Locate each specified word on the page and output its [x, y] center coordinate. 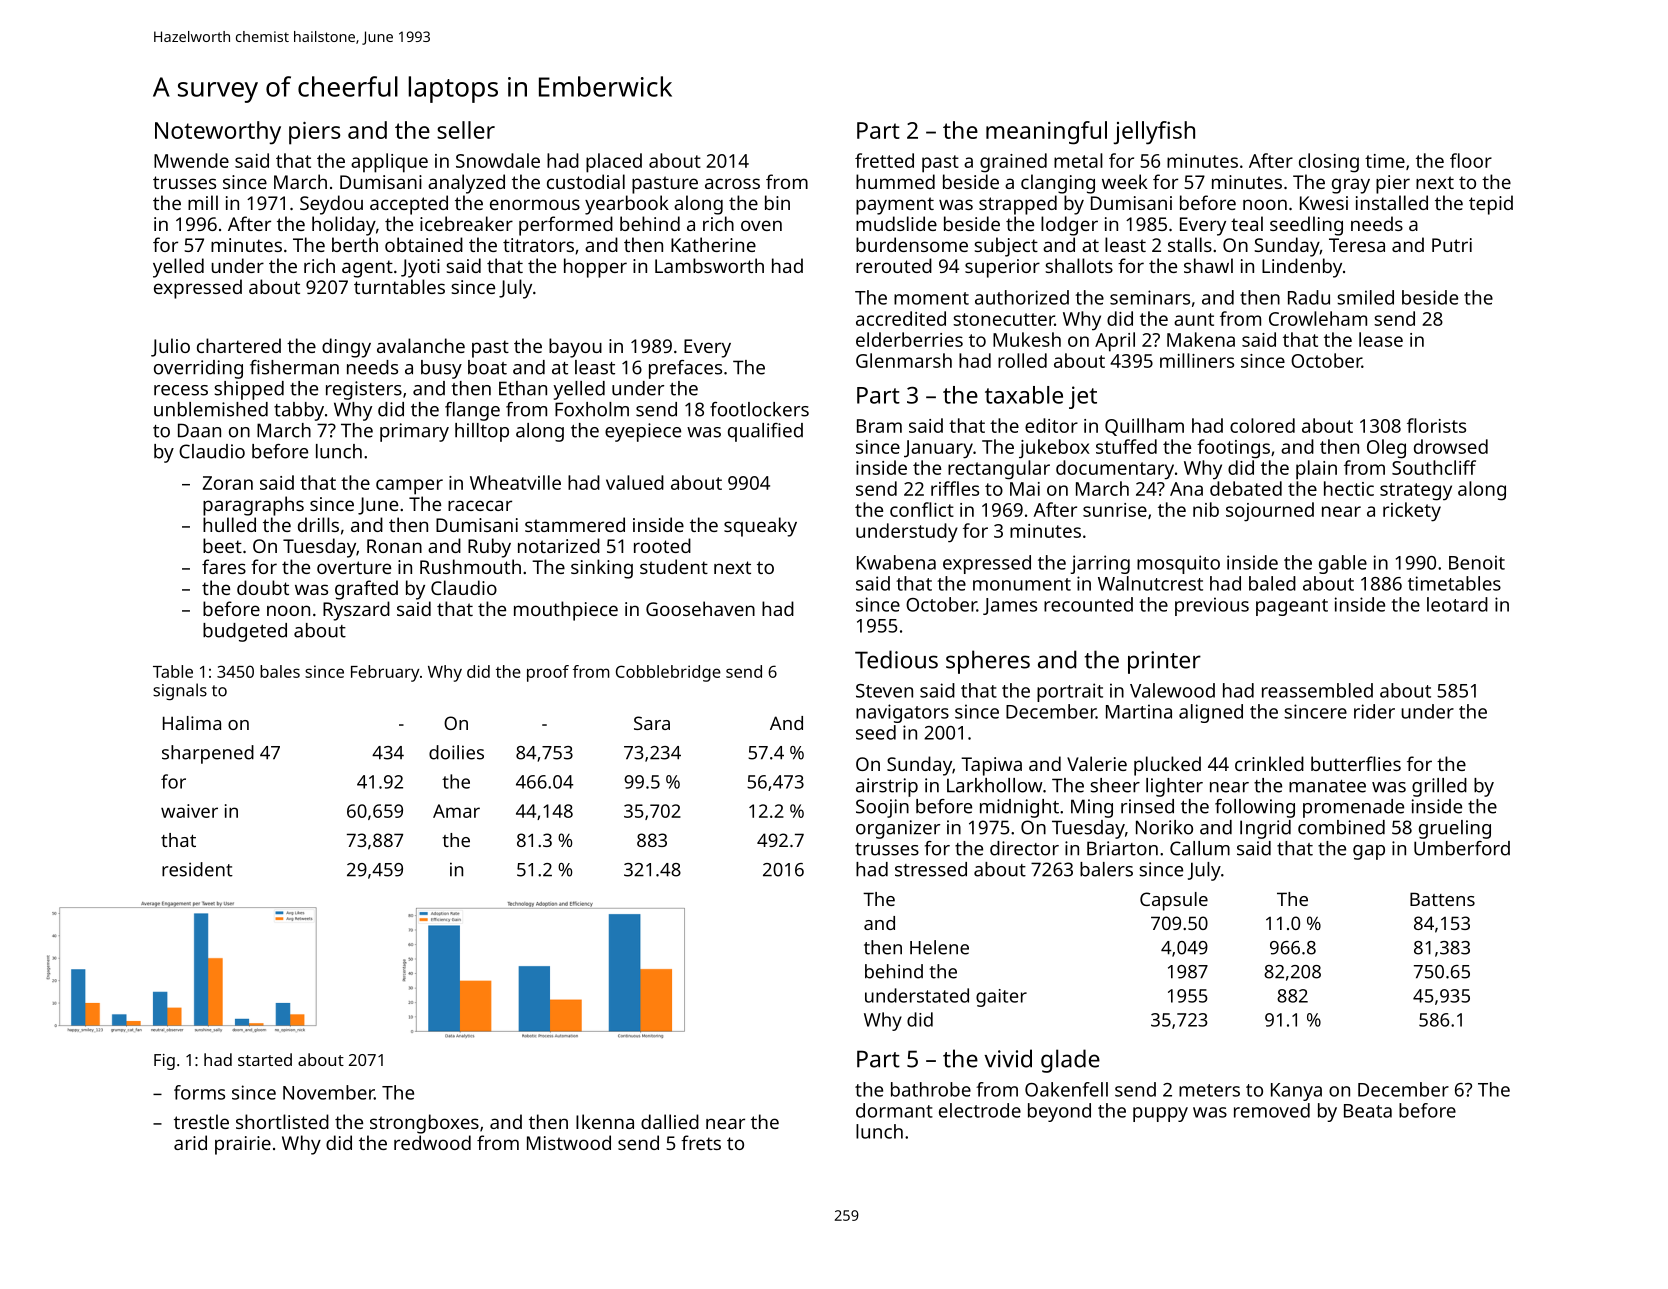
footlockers [759, 409]
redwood [432, 1142]
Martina [1139, 711]
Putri [1452, 245]
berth [355, 244]
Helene [939, 947]
